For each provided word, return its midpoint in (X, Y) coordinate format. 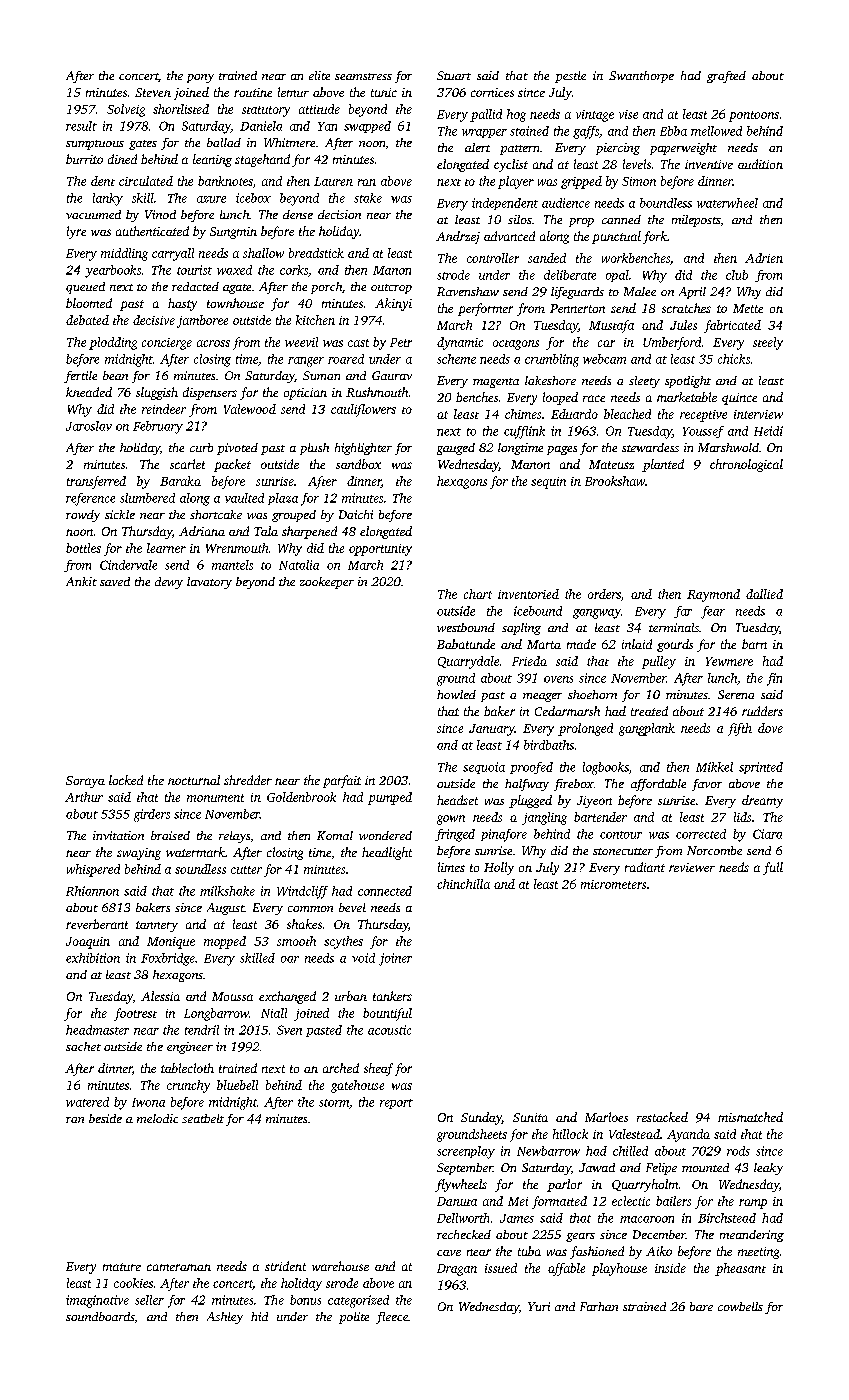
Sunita (530, 1117)
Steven (153, 92)
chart (478, 594)
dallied (764, 594)
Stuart (454, 75)
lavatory (209, 583)
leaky (768, 1169)
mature (122, 1267)
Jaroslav (89, 426)
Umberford (672, 343)
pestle (570, 77)
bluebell (237, 1085)
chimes (523, 414)
